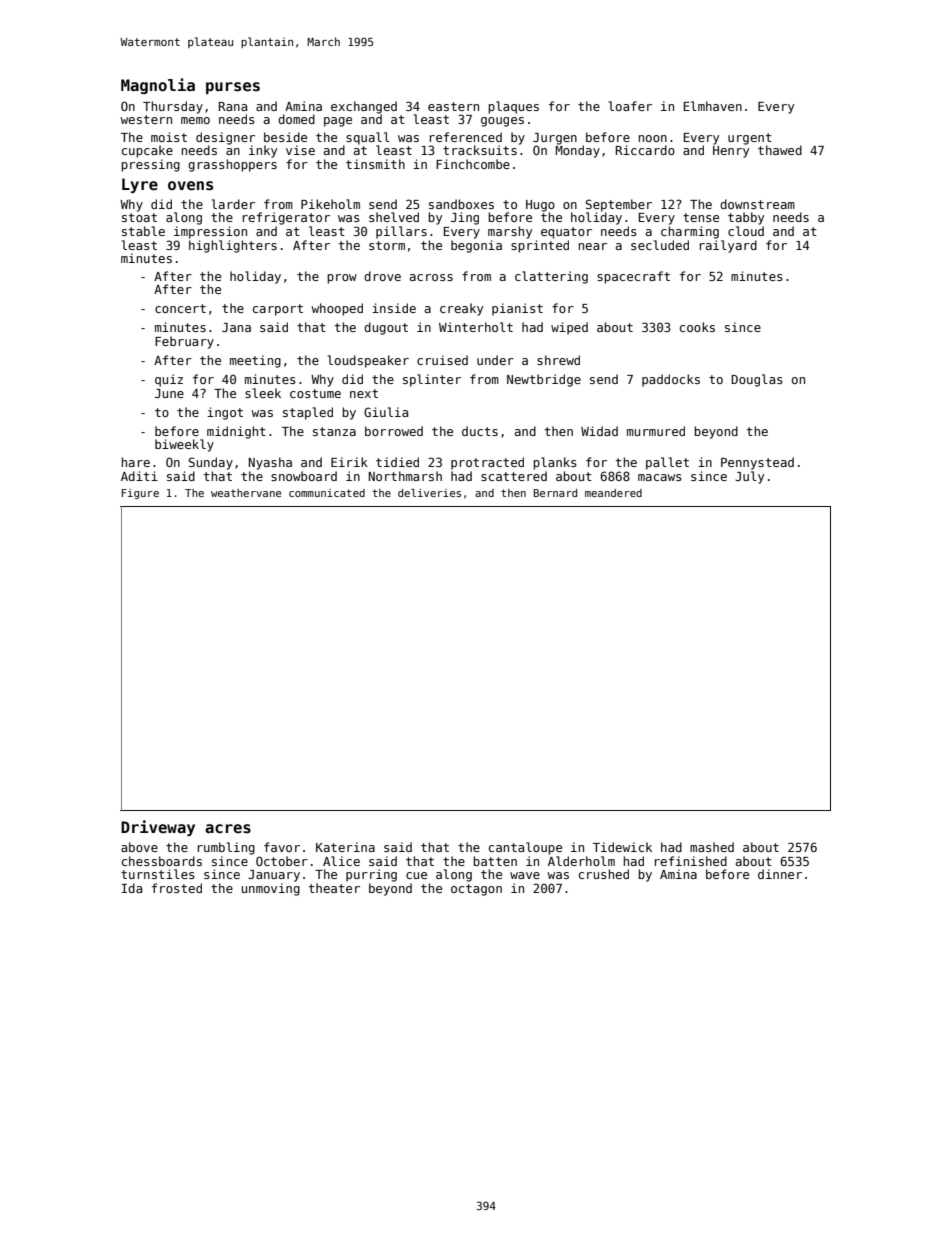 The image size is (952, 1233). Describe the element at coordinates (233, 88) in the page. I see `purses` at that location.
